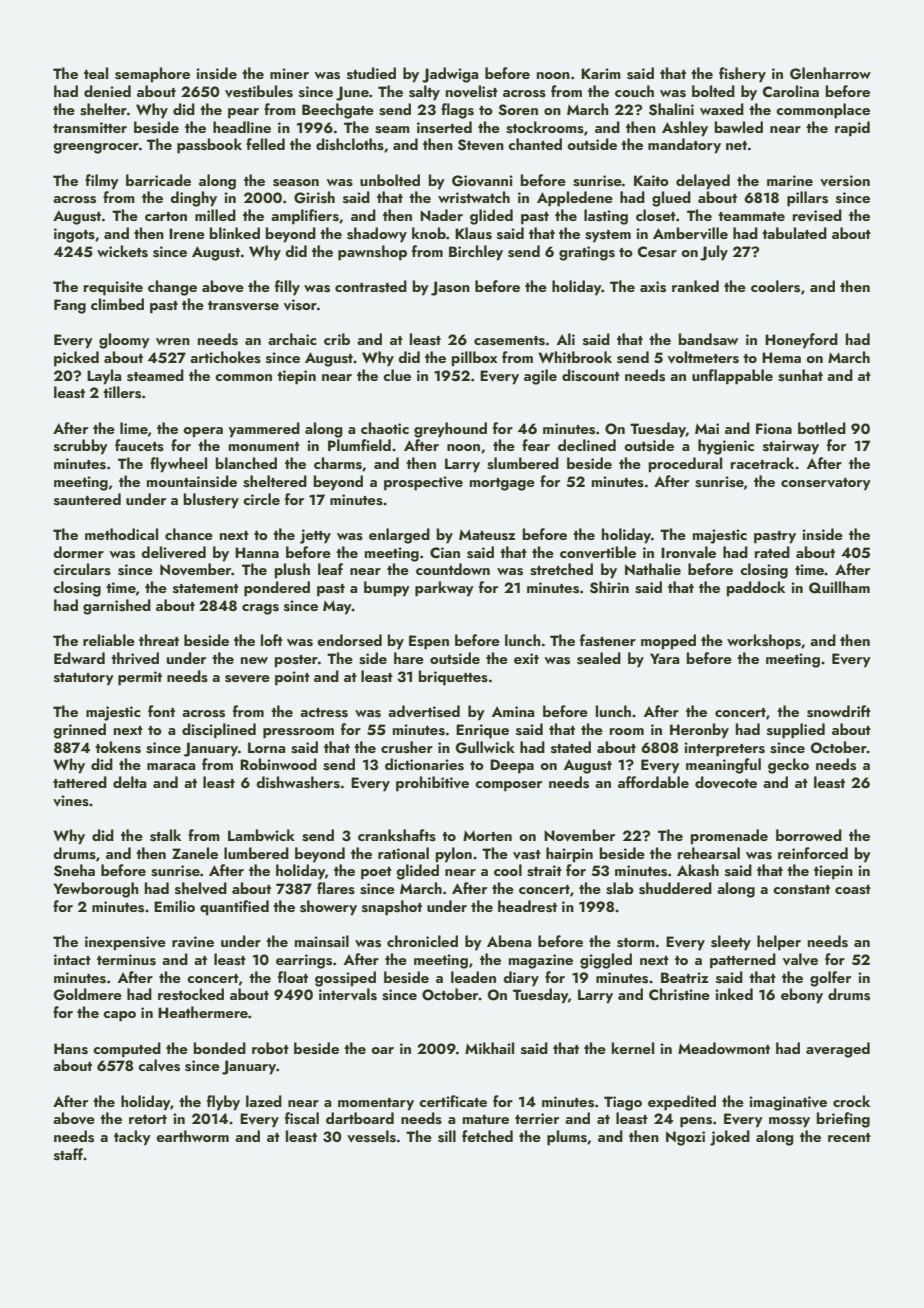  Describe the element at coordinates (567, 1138) in the screenshot. I see `plums` at that location.
